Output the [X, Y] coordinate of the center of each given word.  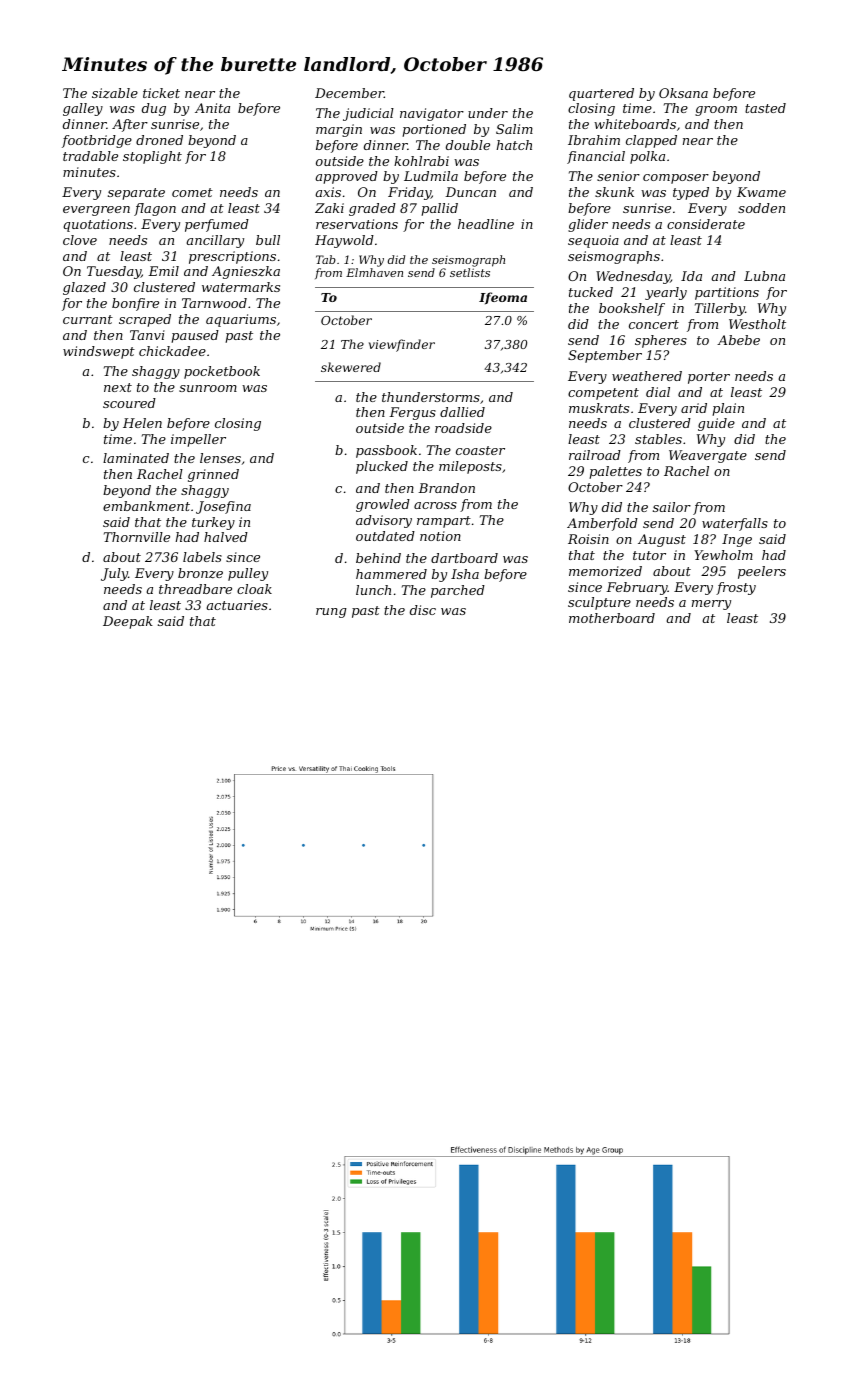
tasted [765, 108]
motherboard [612, 618]
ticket [161, 93]
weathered [647, 376]
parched [458, 591]
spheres [661, 341]
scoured [129, 403]
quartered [601, 94]
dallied [462, 412]
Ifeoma [503, 298]
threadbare [195, 589]
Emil [163, 271]
